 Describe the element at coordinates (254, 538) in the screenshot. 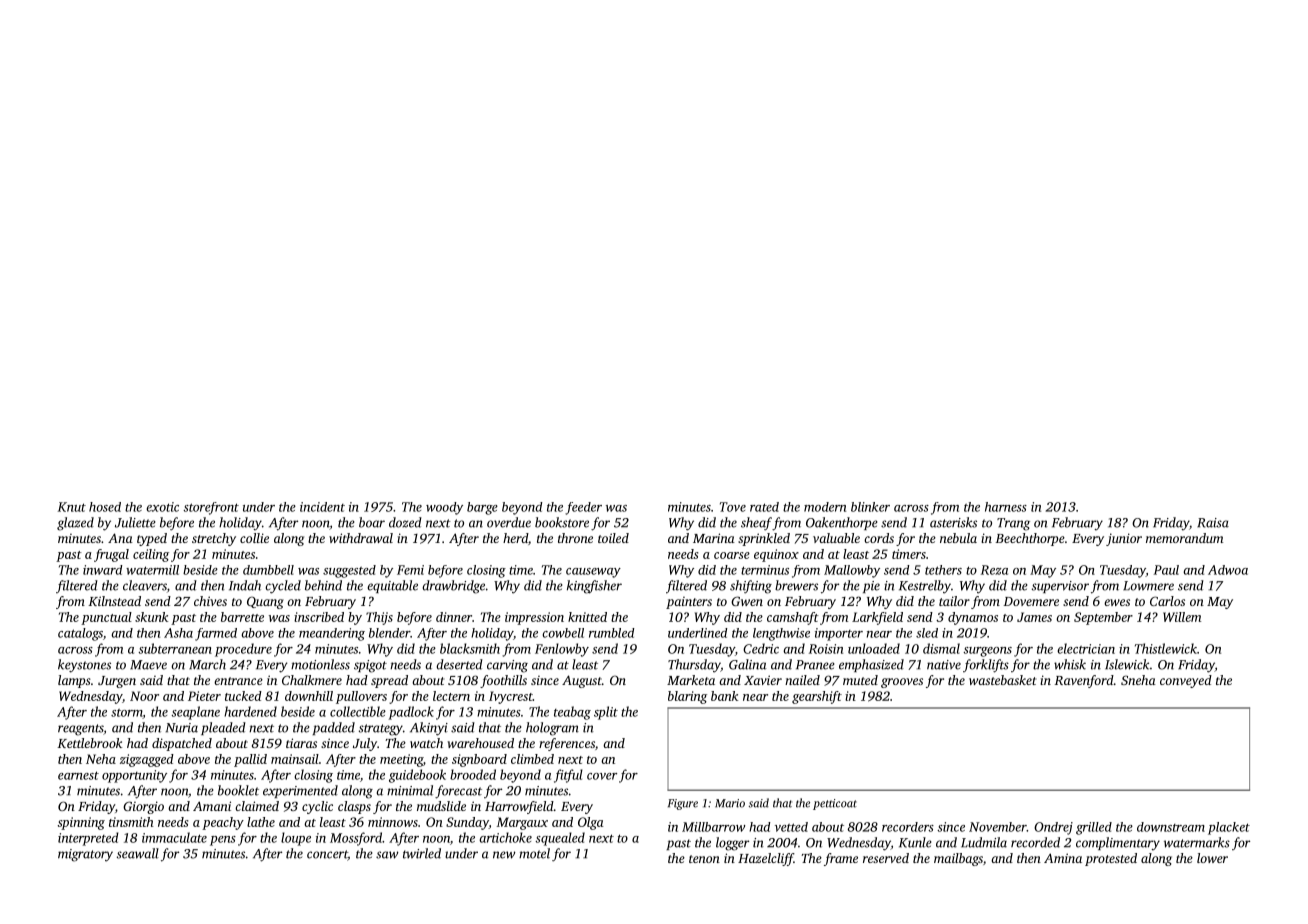

I see `collie` at that location.
